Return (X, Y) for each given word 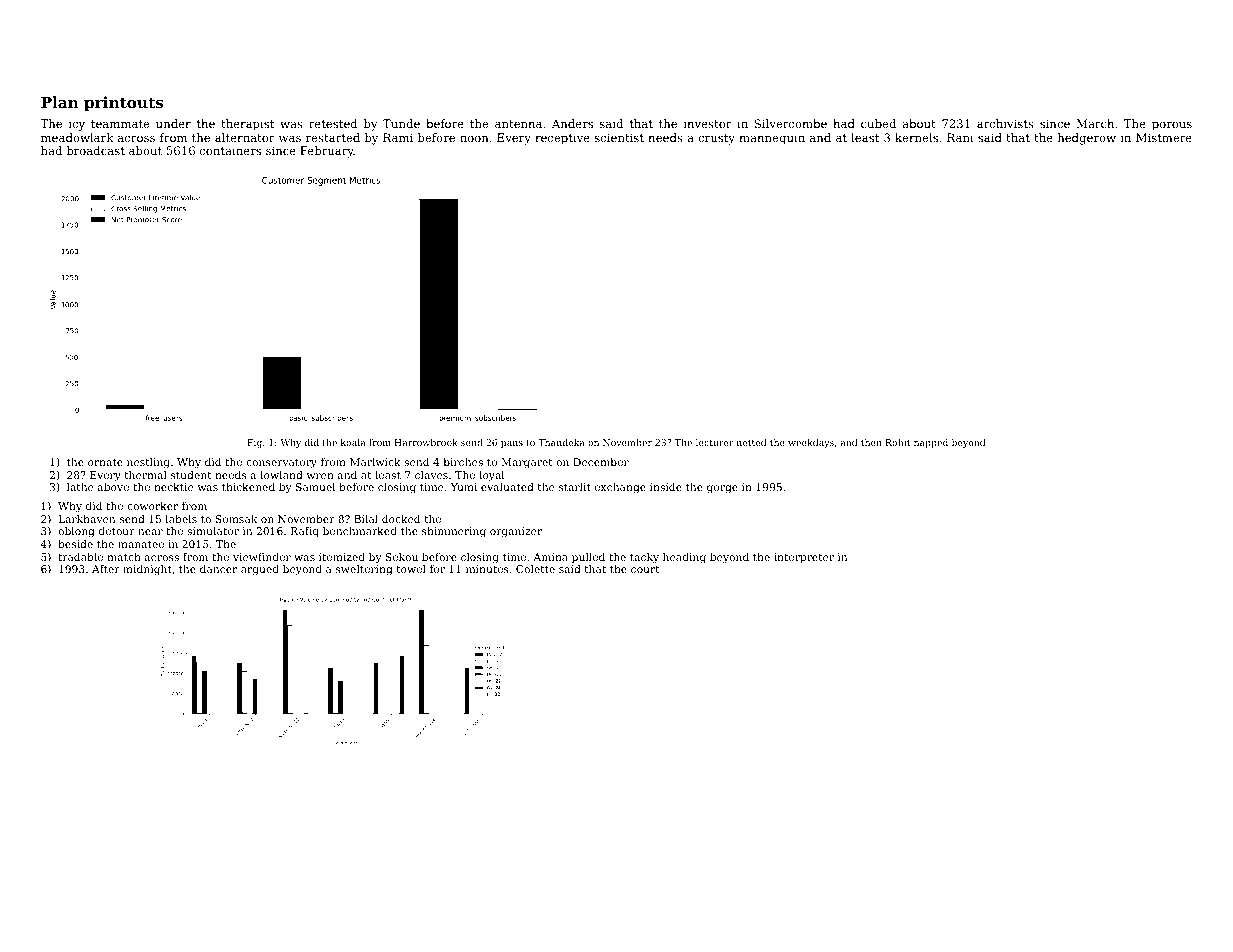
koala (353, 442)
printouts (123, 103)
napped (931, 443)
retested (333, 123)
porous (1172, 126)
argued (260, 570)
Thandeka (561, 442)
